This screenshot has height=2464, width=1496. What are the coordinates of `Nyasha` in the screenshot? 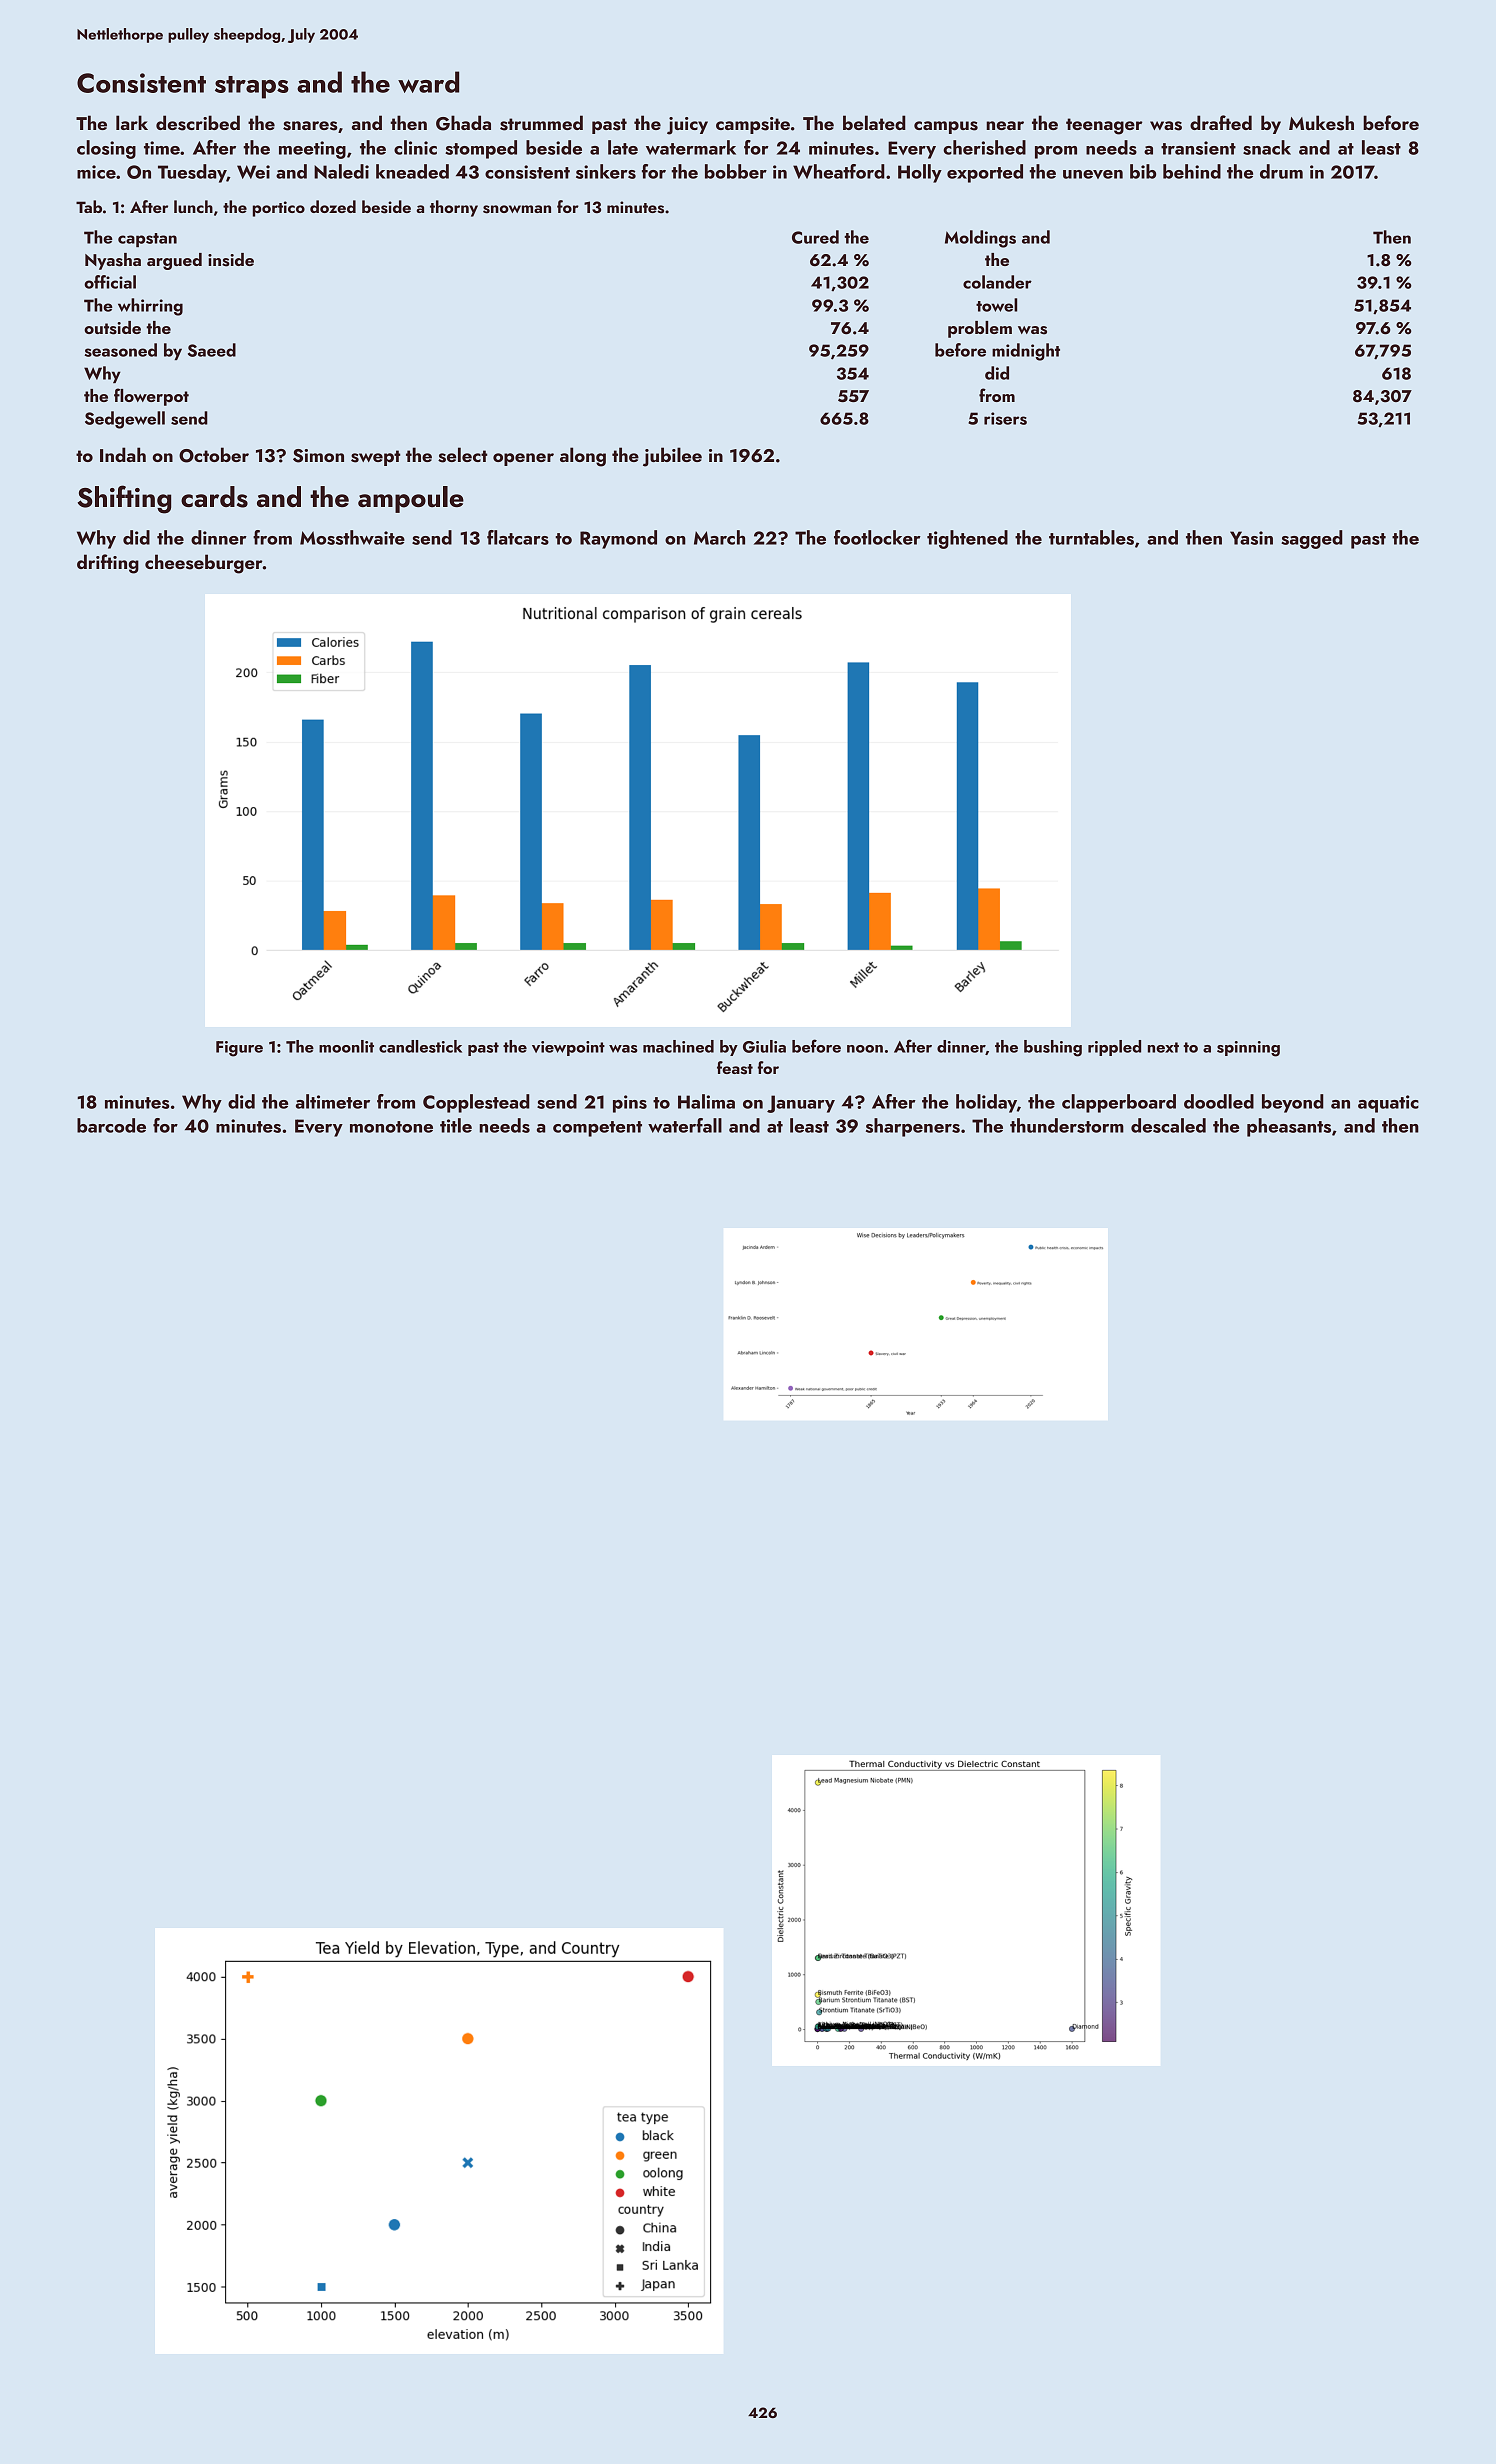 It's located at (113, 261).
